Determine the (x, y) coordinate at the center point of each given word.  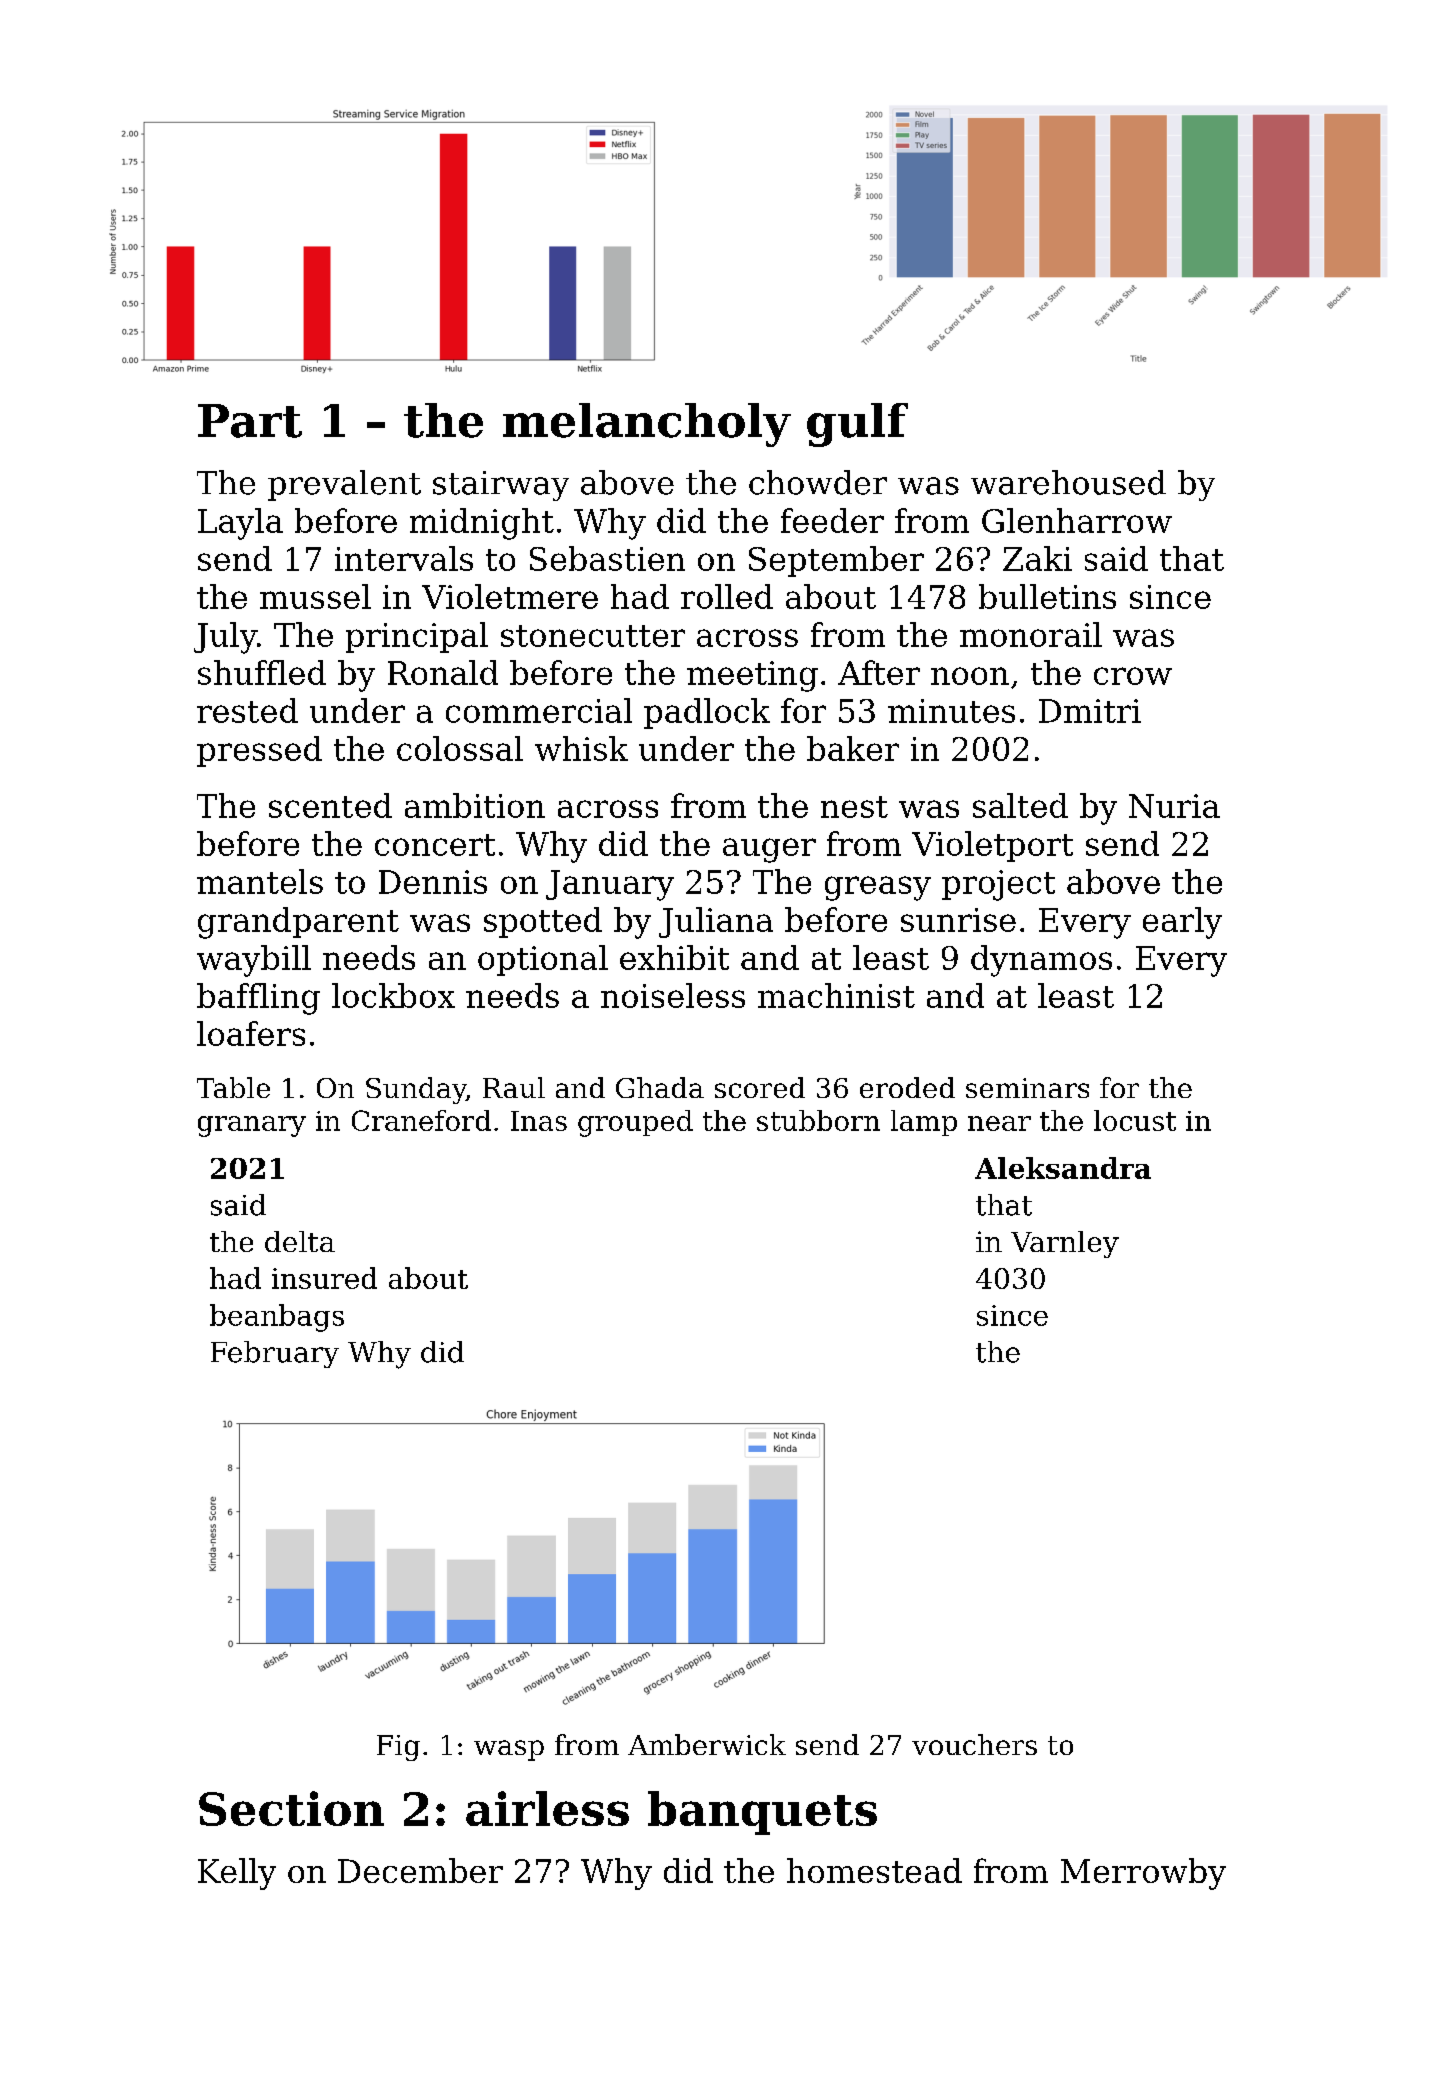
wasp (509, 1750)
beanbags (277, 1318)
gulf (857, 425)
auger (769, 850)
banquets (762, 1813)
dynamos (1041, 961)
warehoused (1068, 482)
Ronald (443, 672)
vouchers (974, 1744)
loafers (251, 1033)
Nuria (1174, 806)
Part (250, 421)
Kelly (237, 1874)
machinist (836, 995)
